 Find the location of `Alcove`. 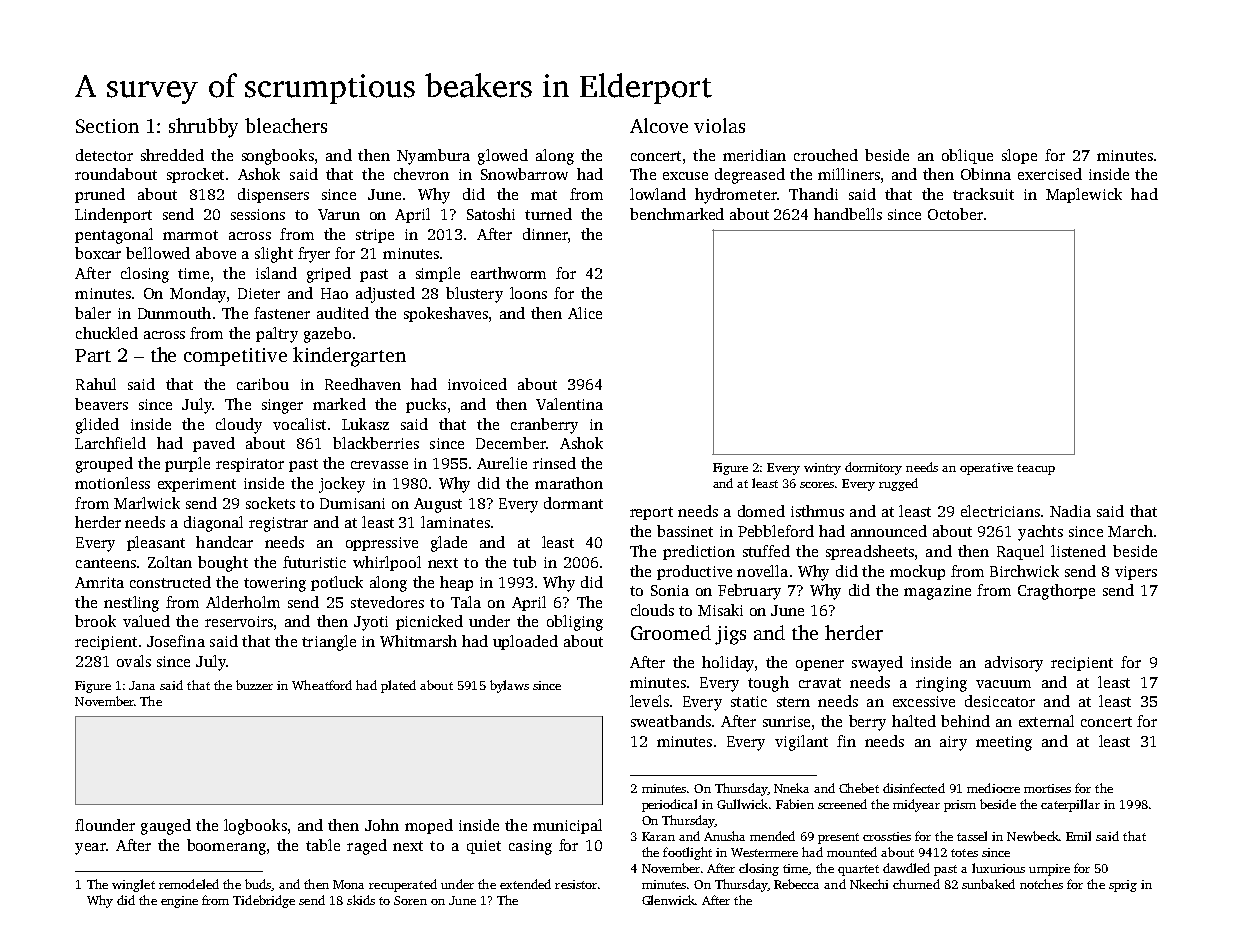

Alcove is located at coordinates (659, 125).
